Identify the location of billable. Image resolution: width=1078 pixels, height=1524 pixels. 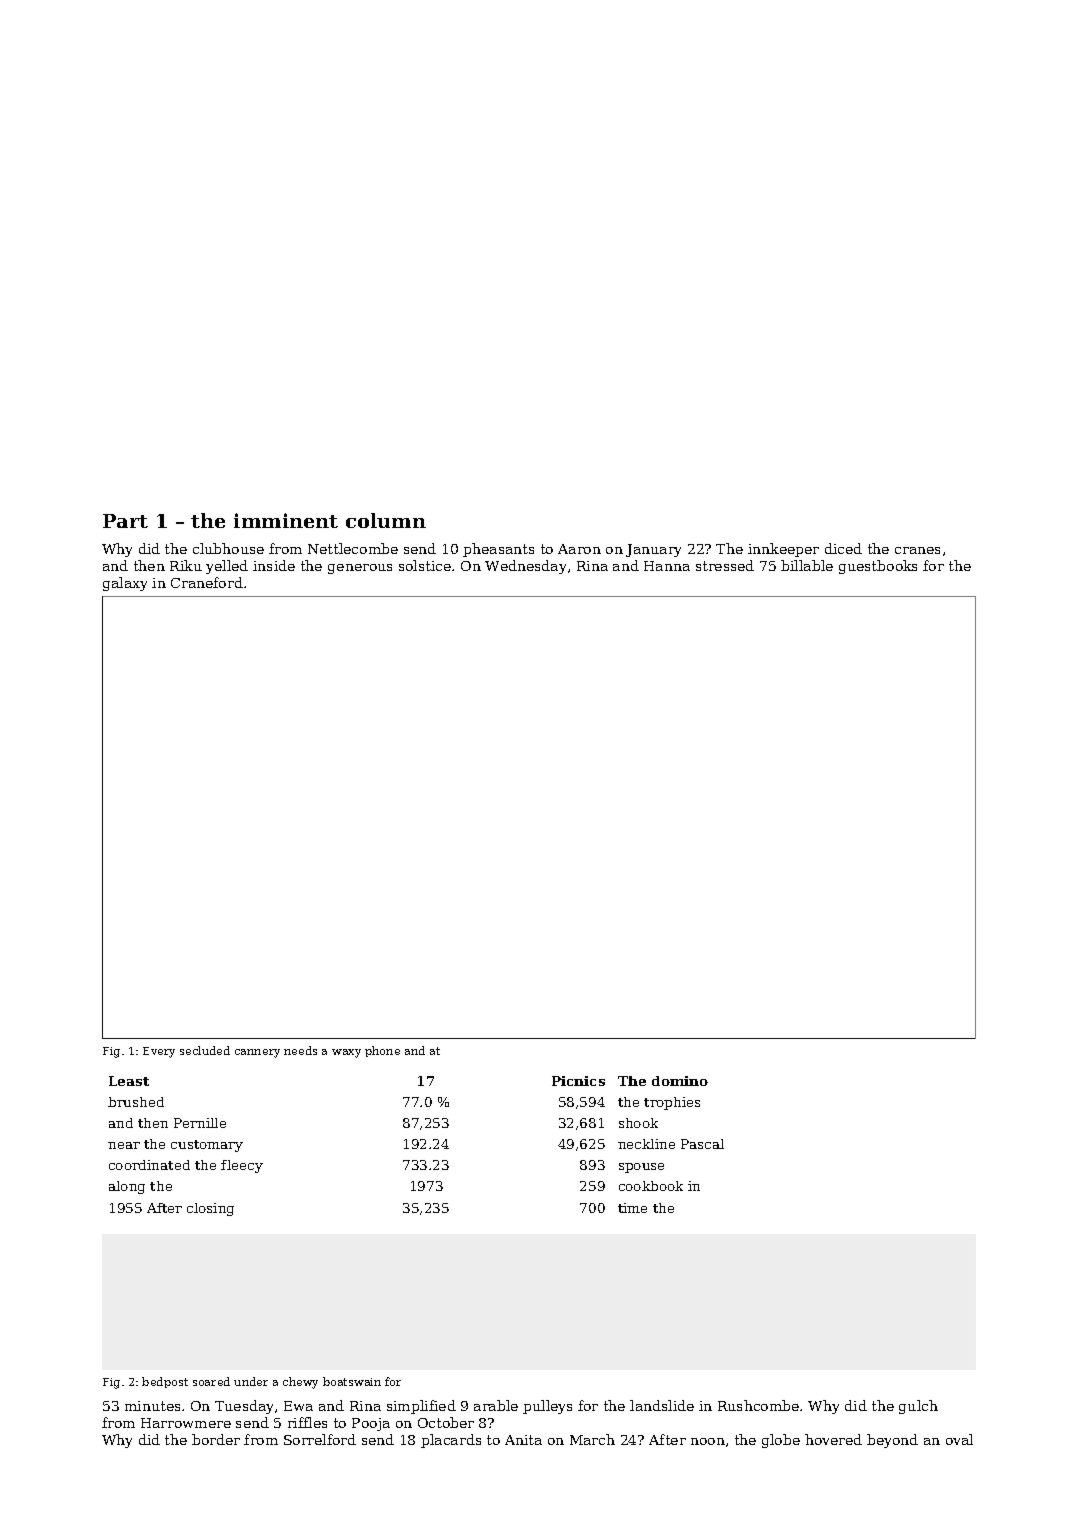
(807, 565).
